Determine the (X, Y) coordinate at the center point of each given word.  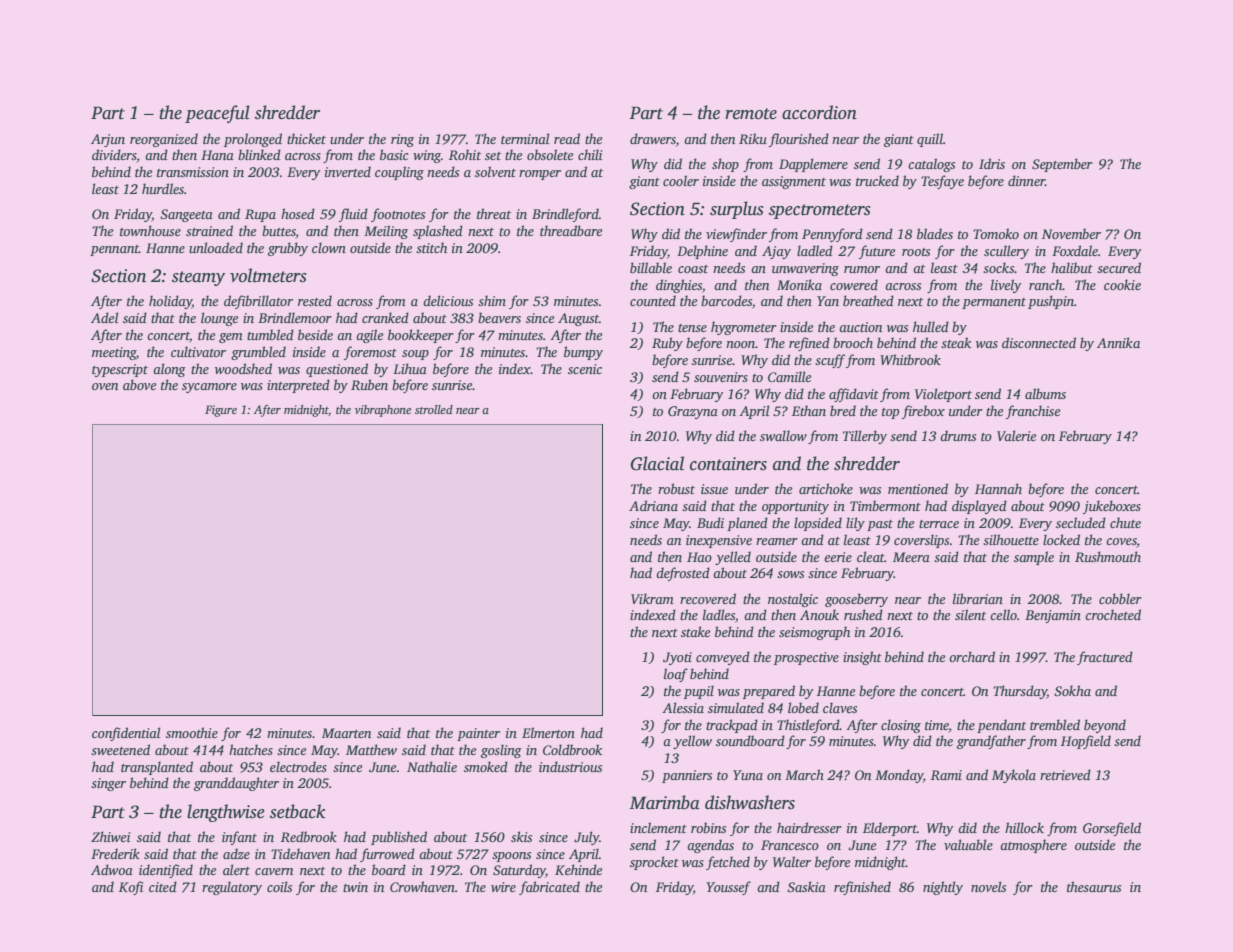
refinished (862, 888)
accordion (819, 112)
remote (751, 114)
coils (279, 886)
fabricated (549, 888)
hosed (298, 213)
